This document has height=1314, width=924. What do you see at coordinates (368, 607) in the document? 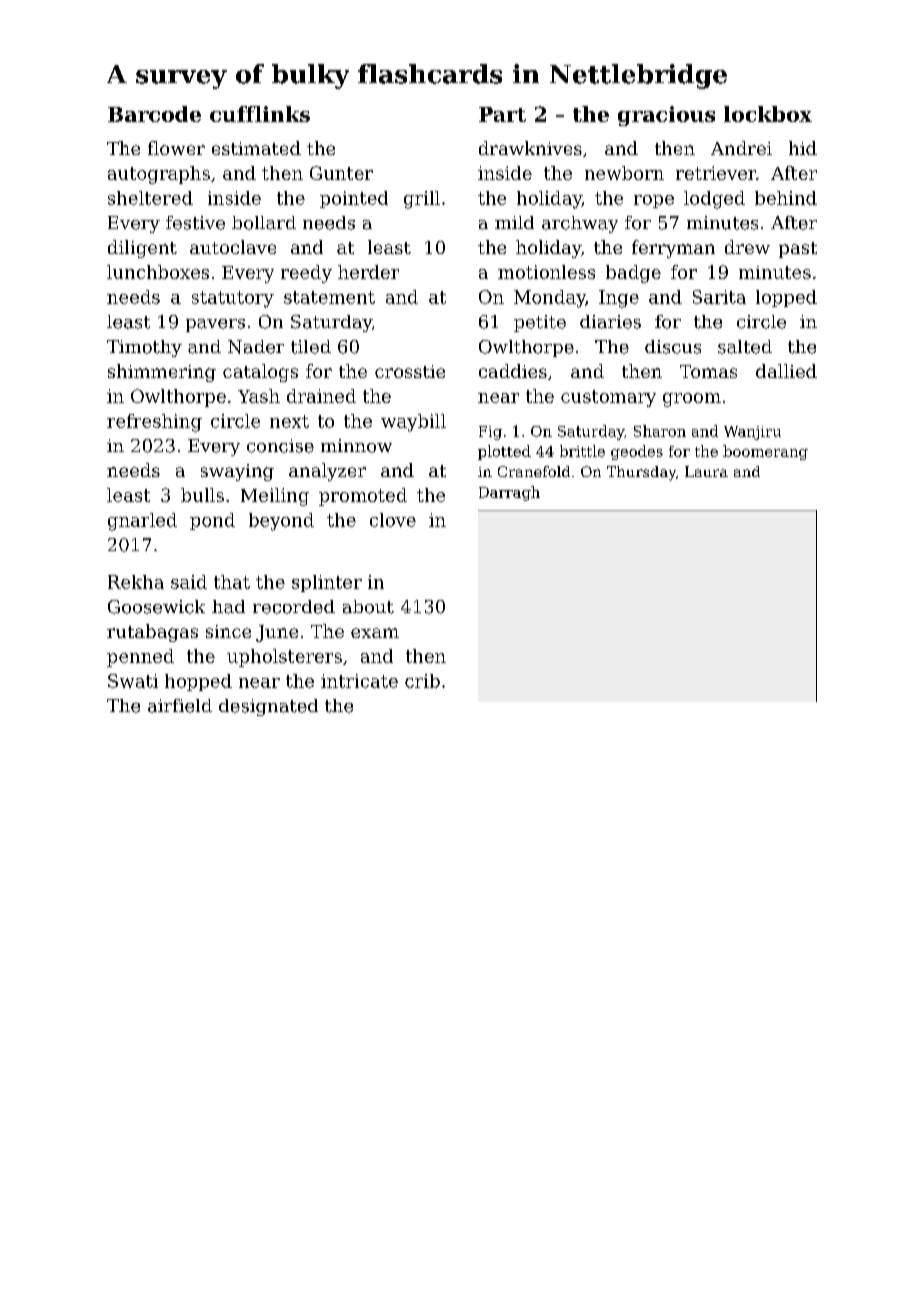
I see `about` at bounding box center [368, 607].
